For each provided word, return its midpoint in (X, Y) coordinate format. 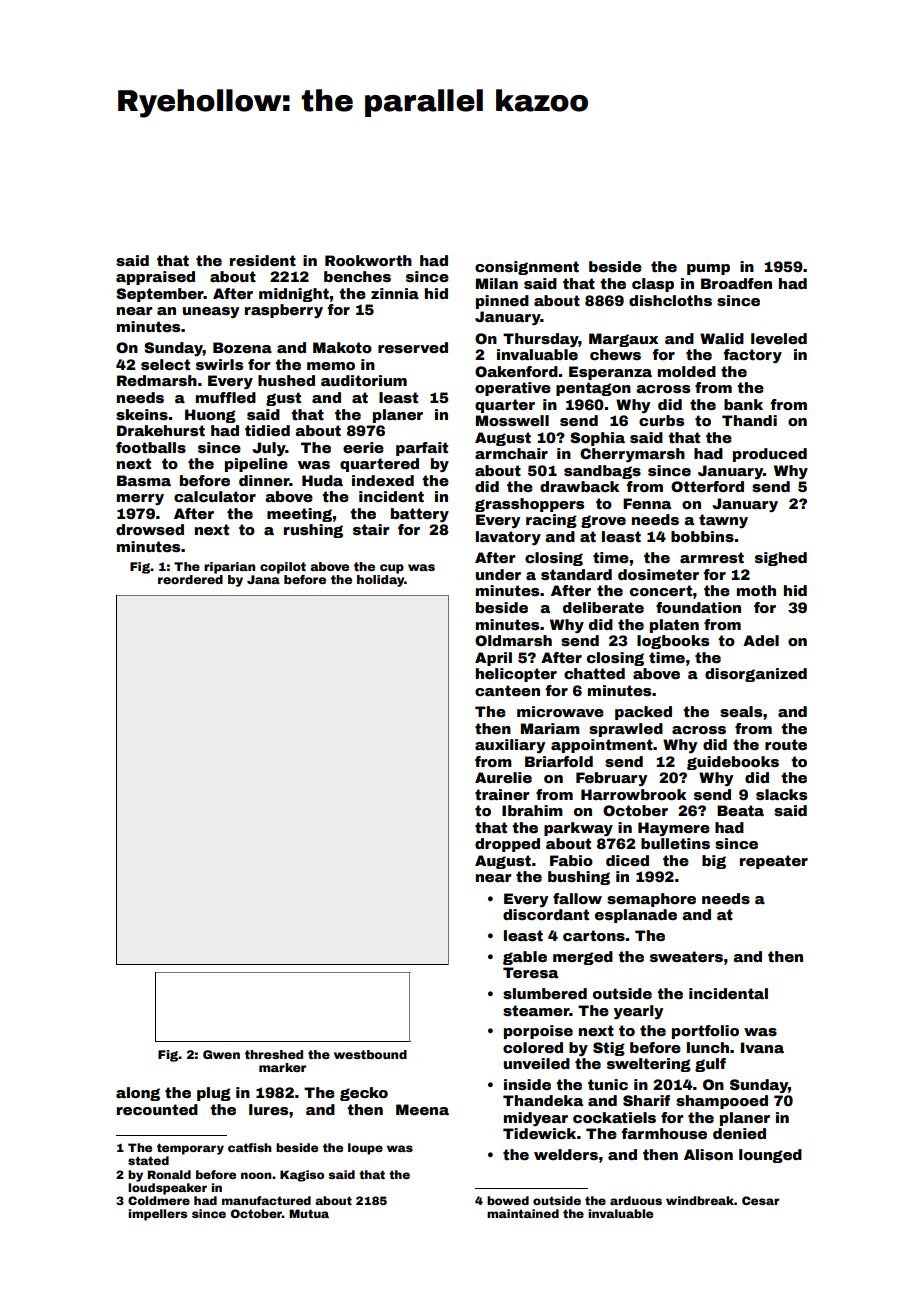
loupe (365, 1149)
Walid (722, 338)
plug (214, 1094)
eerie (363, 447)
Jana (263, 579)
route (786, 744)
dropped (507, 845)
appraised (155, 278)
